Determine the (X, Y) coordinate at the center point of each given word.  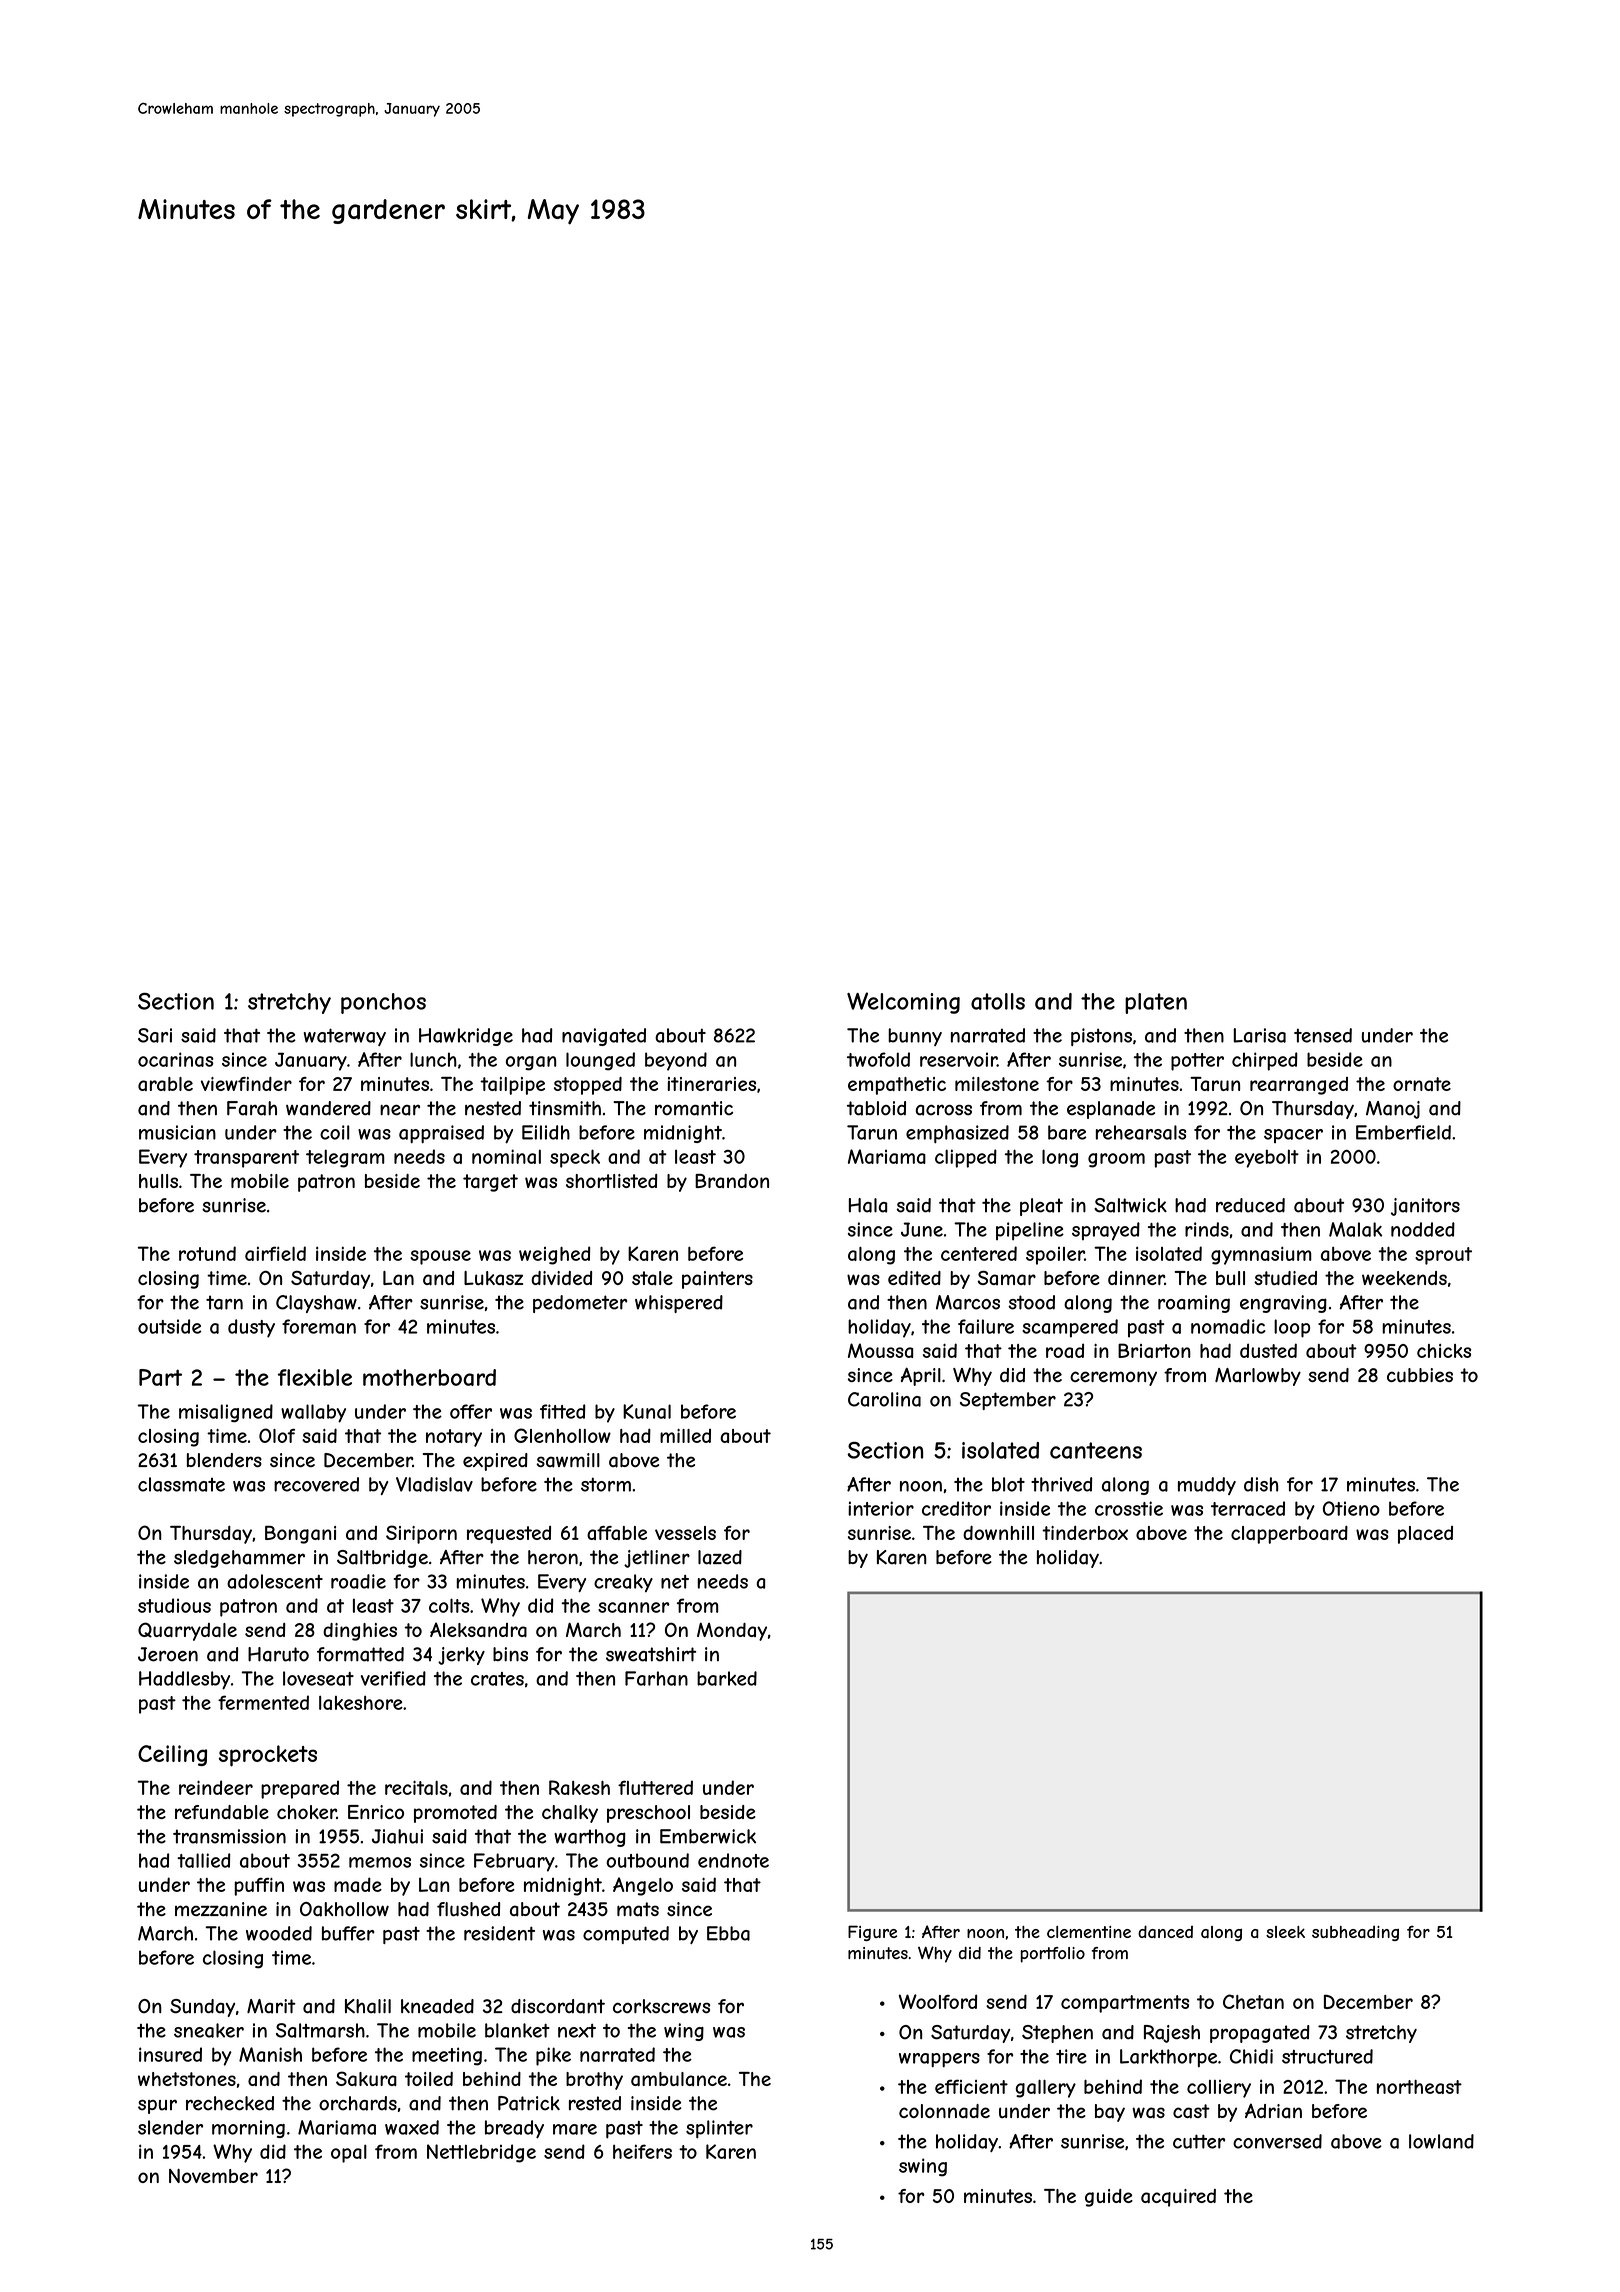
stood (1031, 1302)
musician (177, 1132)
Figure (872, 1933)
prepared (300, 1789)
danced (1165, 1931)
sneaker (209, 2030)
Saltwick (1130, 1205)
